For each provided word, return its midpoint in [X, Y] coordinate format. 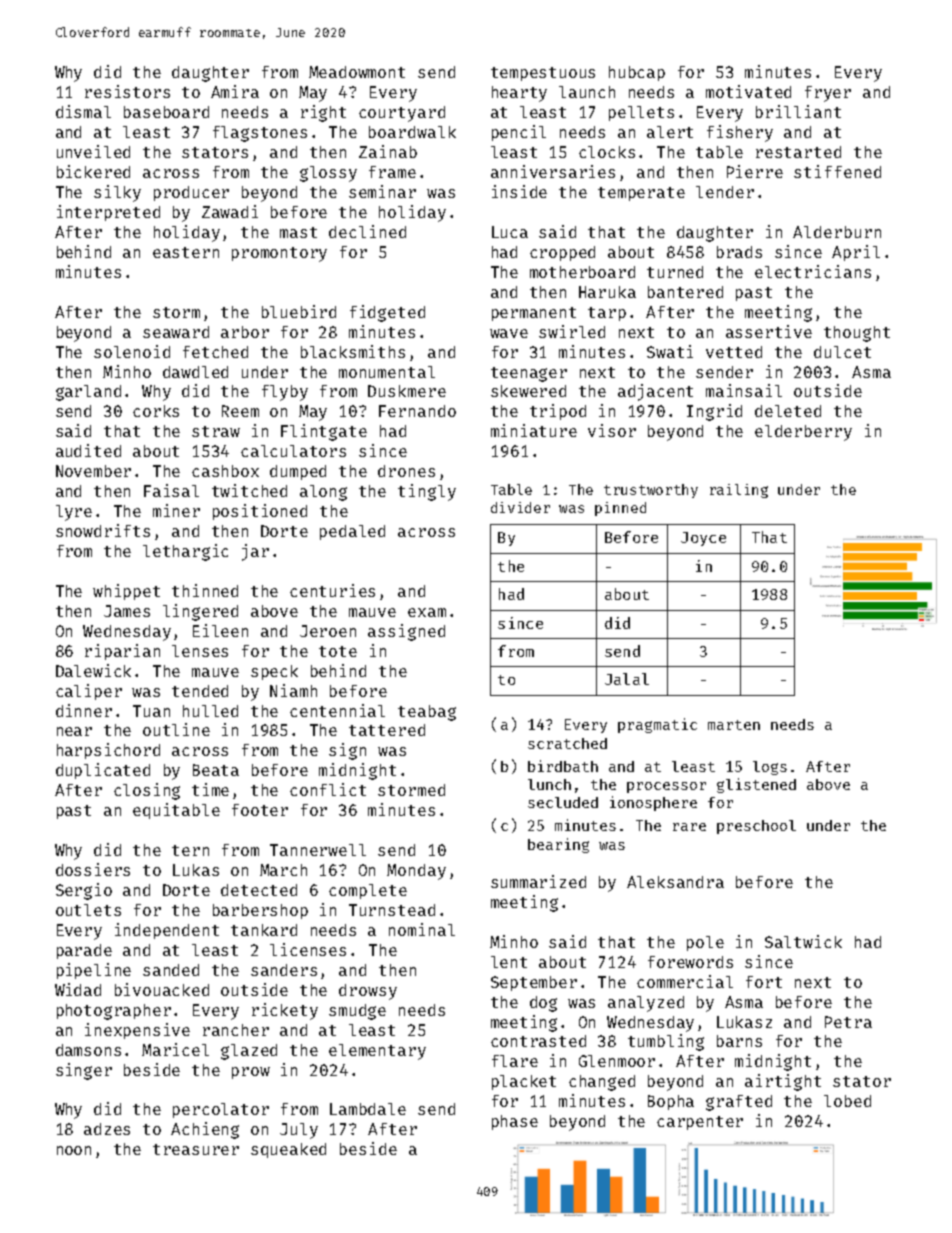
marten [734, 725]
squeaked [288, 1150]
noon [74, 1150]
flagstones [260, 134]
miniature [534, 430]
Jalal [627, 679]
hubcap [637, 73]
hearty [519, 94]
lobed [847, 1101]
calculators [293, 451]
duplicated [103, 771]
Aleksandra [675, 882]
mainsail [744, 390]
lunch [549, 784]
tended [200, 691]
